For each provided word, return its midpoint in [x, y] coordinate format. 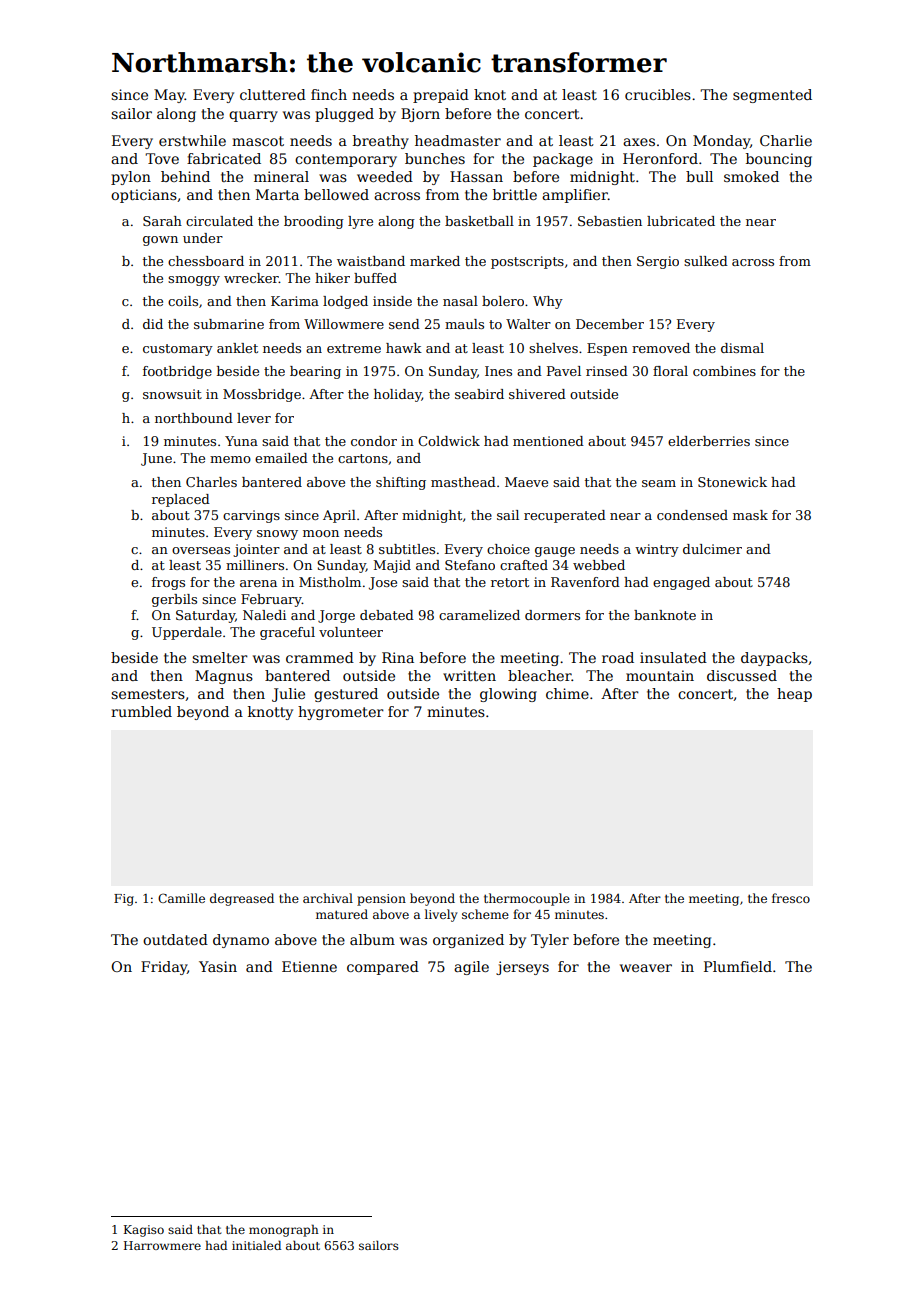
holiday [398, 395]
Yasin [218, 966]
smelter [220, 657]
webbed [599, 565]
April [339, 516]
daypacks [774, 659]
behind [185, 176]
